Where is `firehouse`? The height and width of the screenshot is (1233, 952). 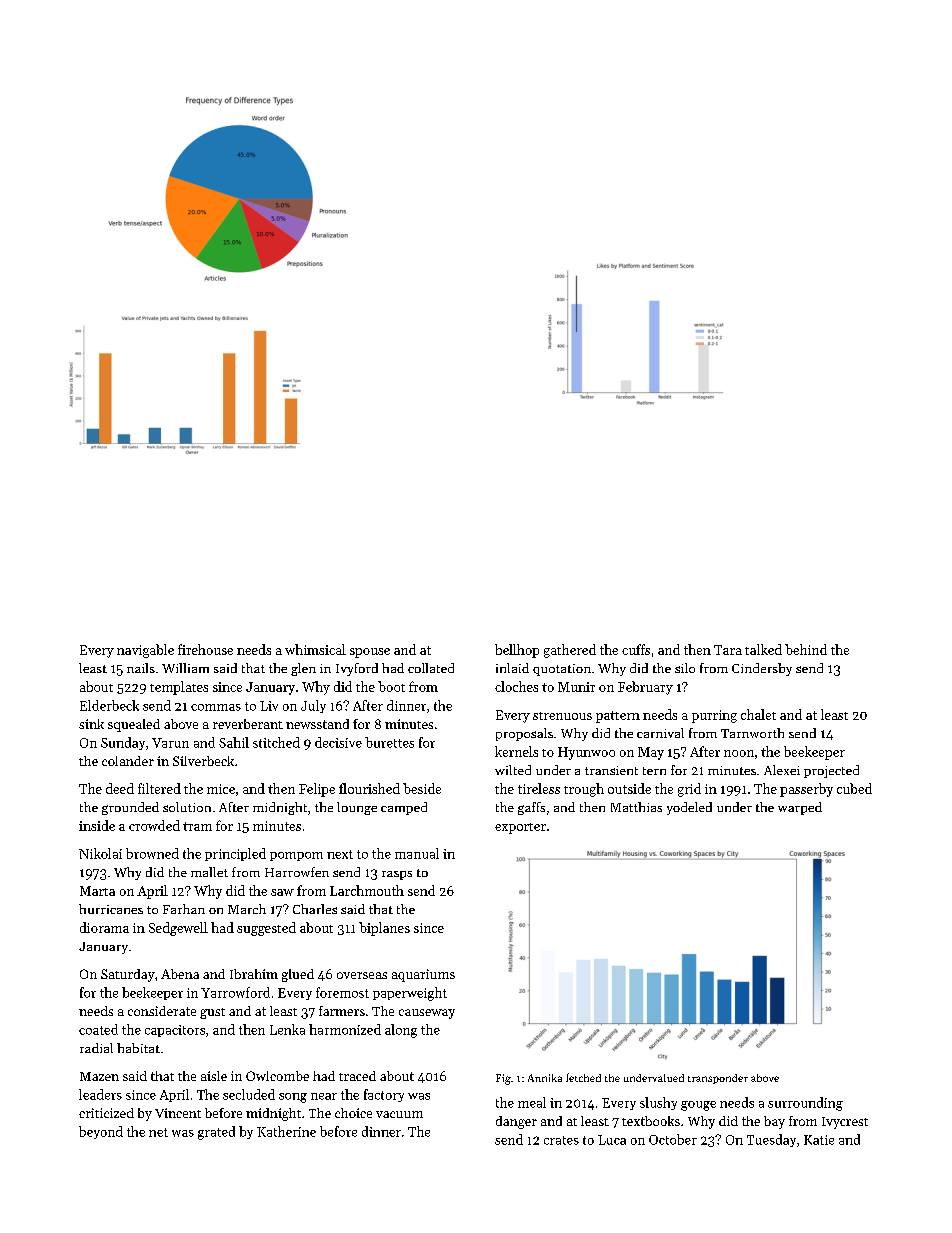
firehouse is located at coordinates (205, 649).
